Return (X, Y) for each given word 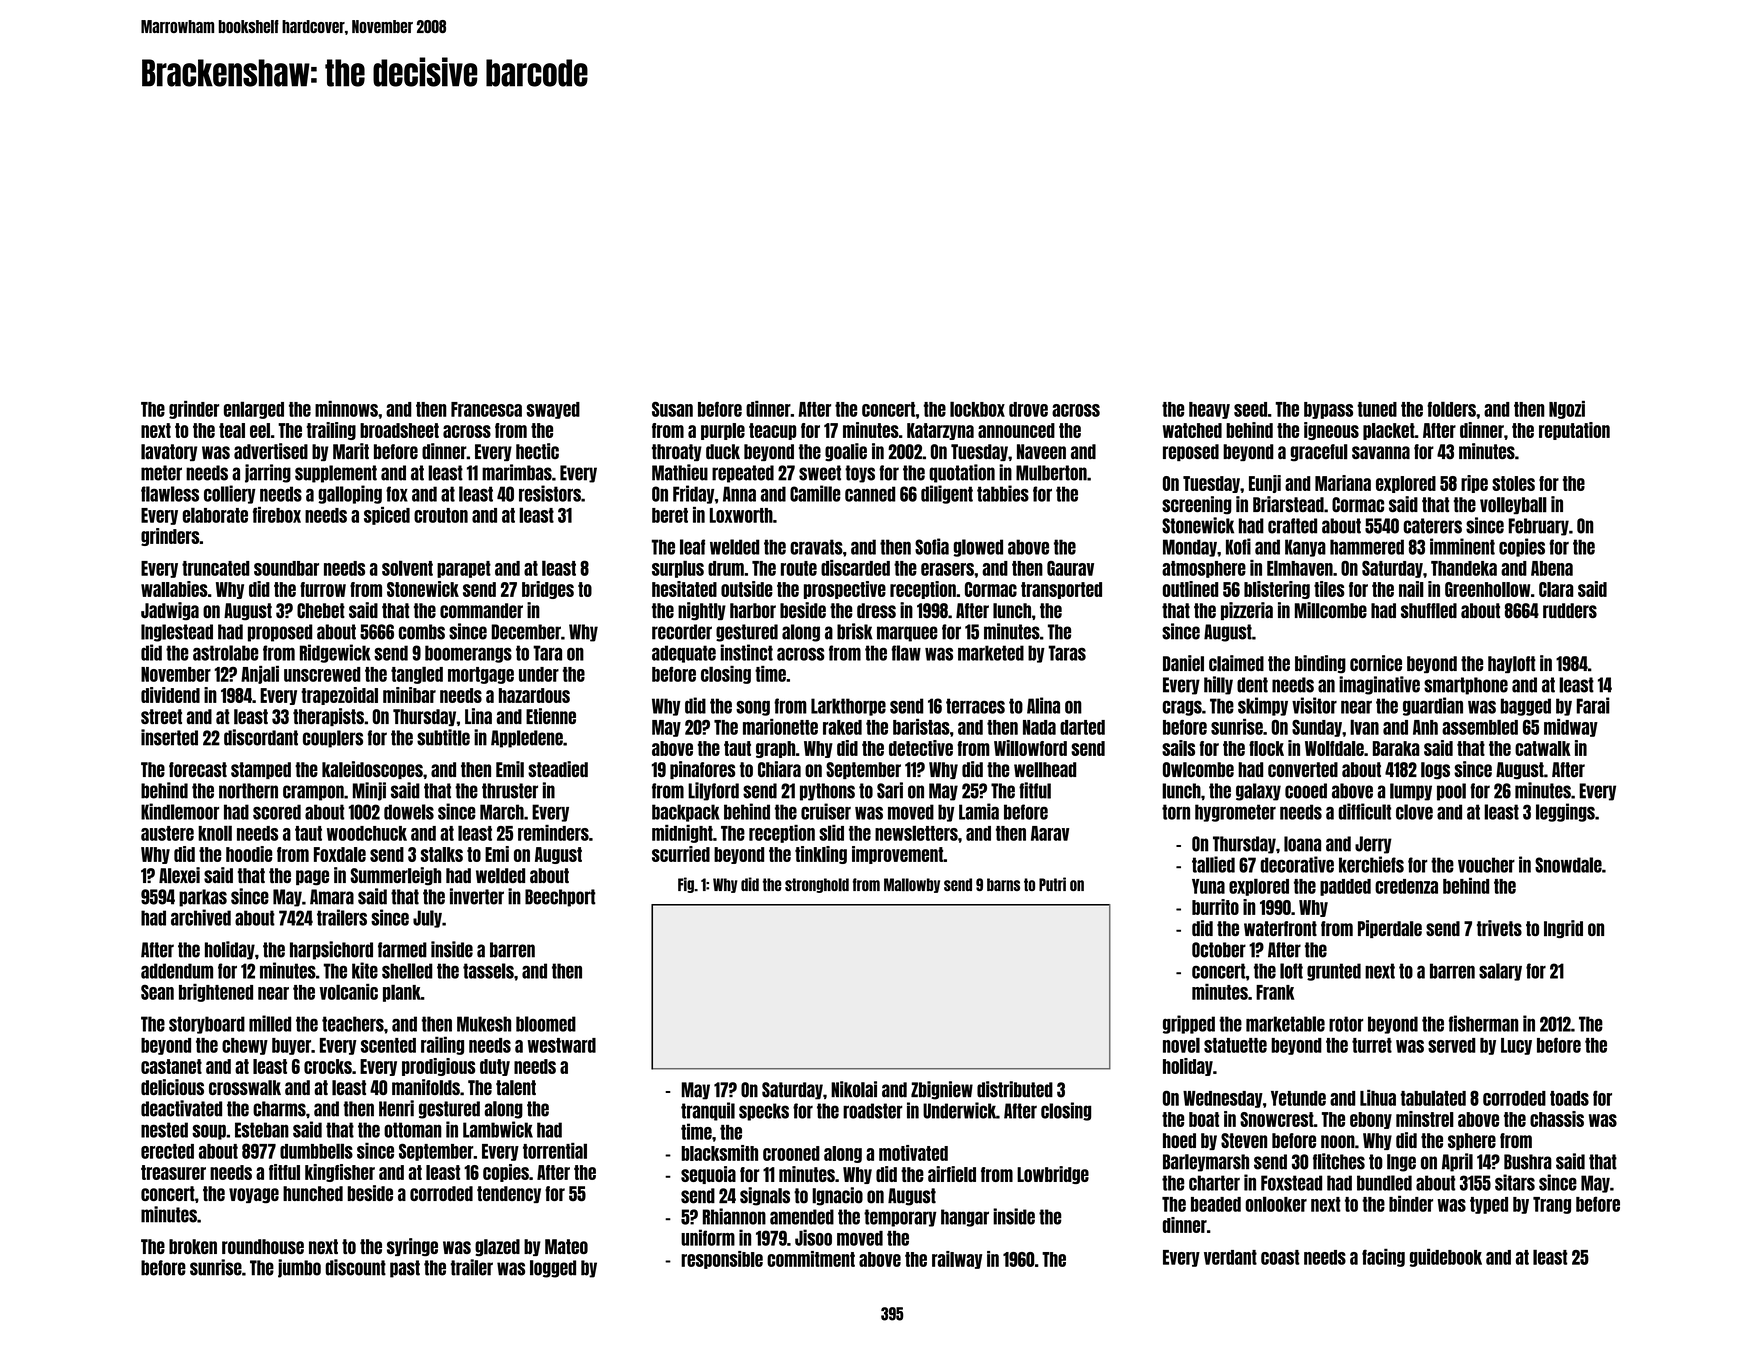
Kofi (1238, 546)
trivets (1499, 928)
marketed (991, 653)
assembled (1480, 727)
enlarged (254, 410)
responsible (722, 1260)
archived (201, 917)
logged (553, 1269)
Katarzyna (940, 431)
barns (1003, 884)
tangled (417, 675)
